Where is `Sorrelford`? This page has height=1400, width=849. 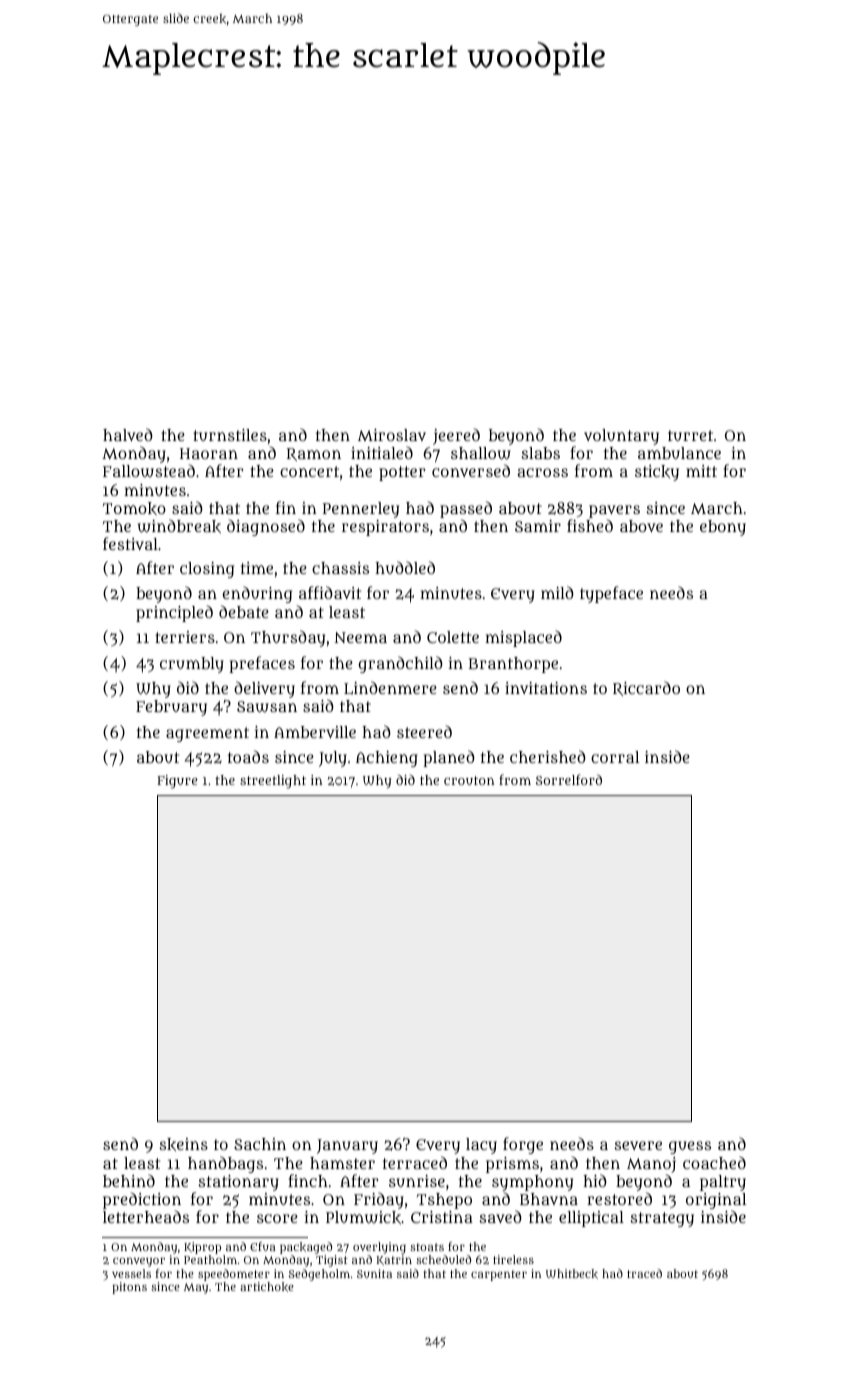 Sorrelford is located at coordinates (569, 779).
